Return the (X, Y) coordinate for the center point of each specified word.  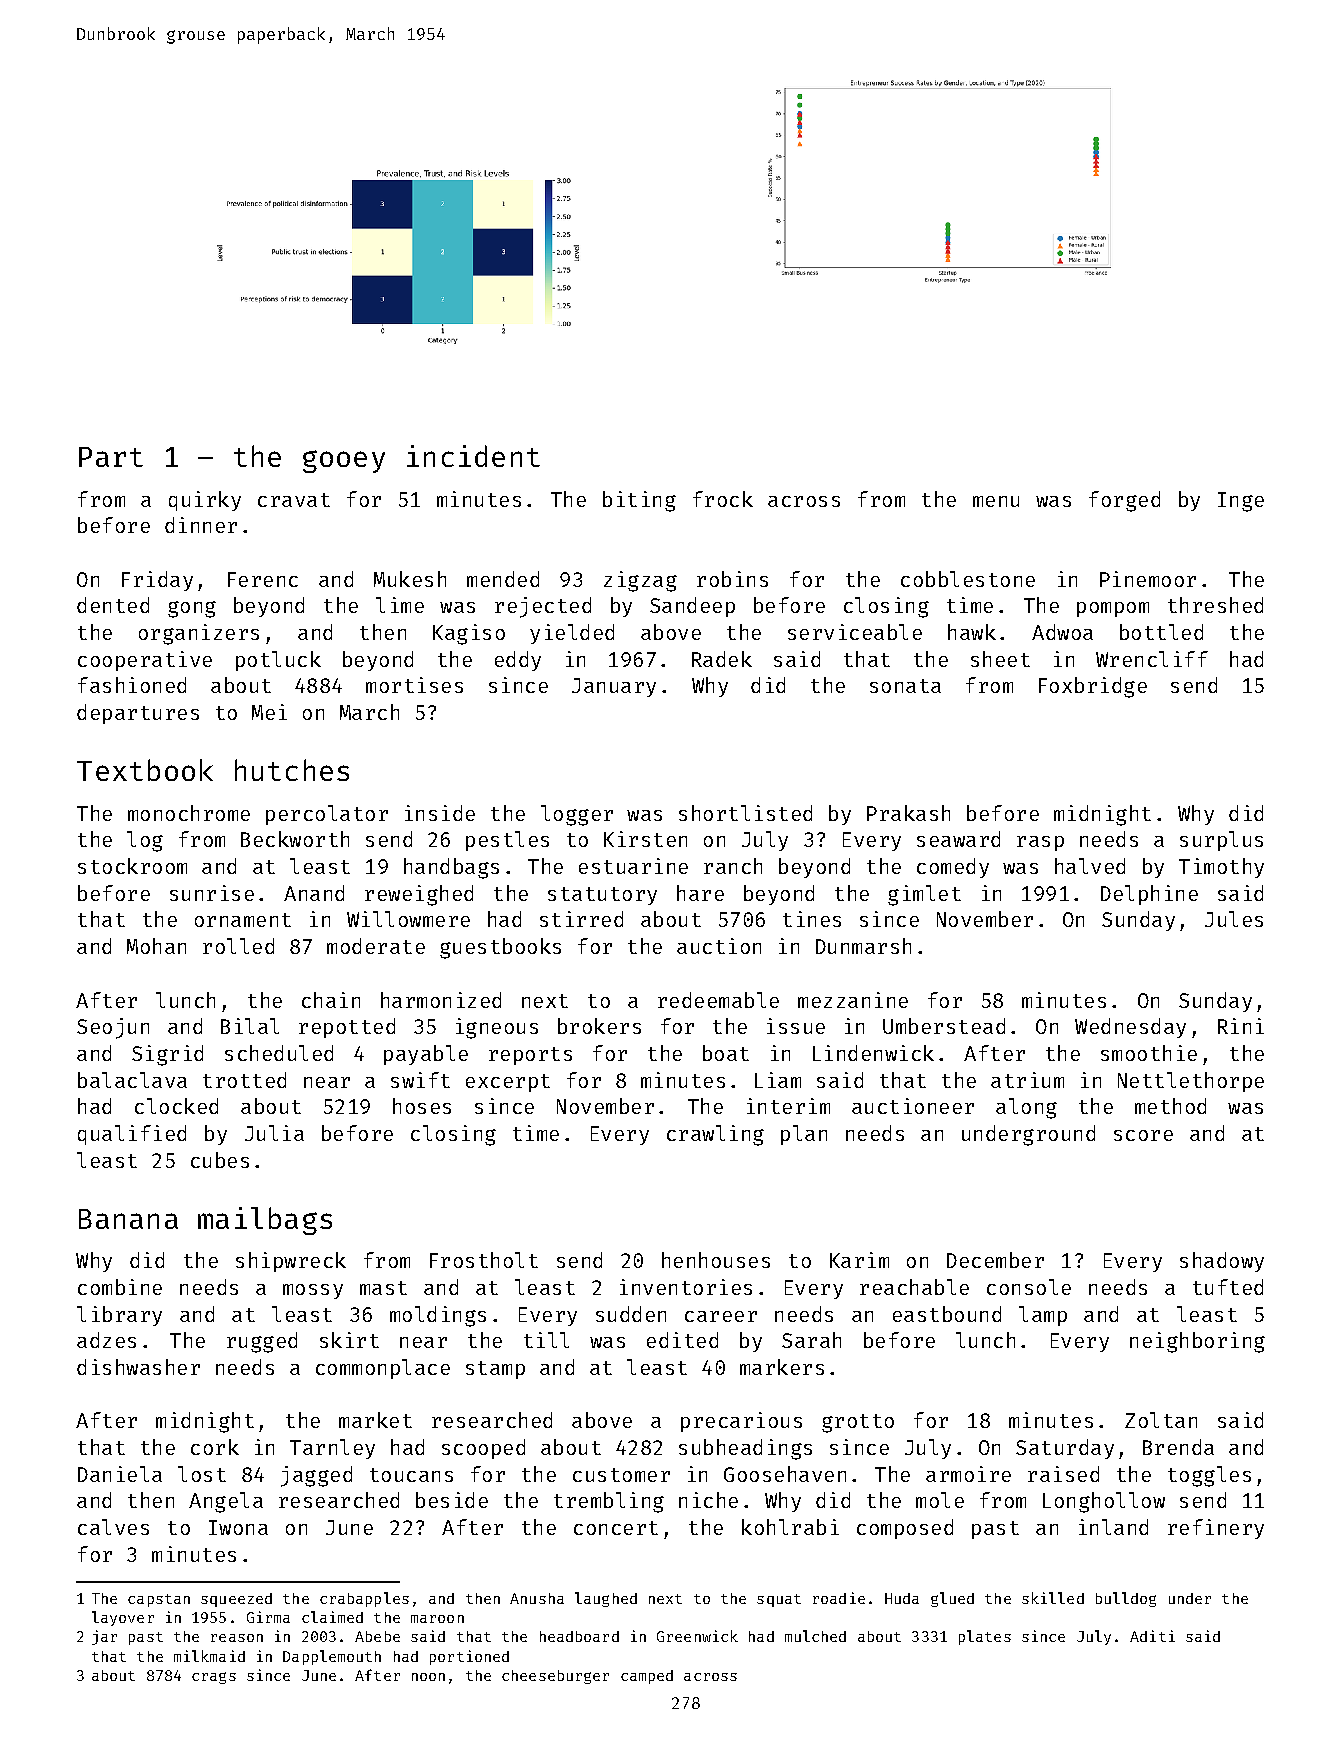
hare (700, 893)
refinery (1216, 1529)
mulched (815, 1636)
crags (214, 1678)
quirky (205, 501)
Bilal (250, 1026)
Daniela (120, 1474)
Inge (1241, 502)
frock (723, 499)
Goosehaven (785, 1474)
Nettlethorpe (1191, 1082)
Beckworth (295, 839)
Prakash (908, 813)
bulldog (1126, 1599)
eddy (518, 661)
